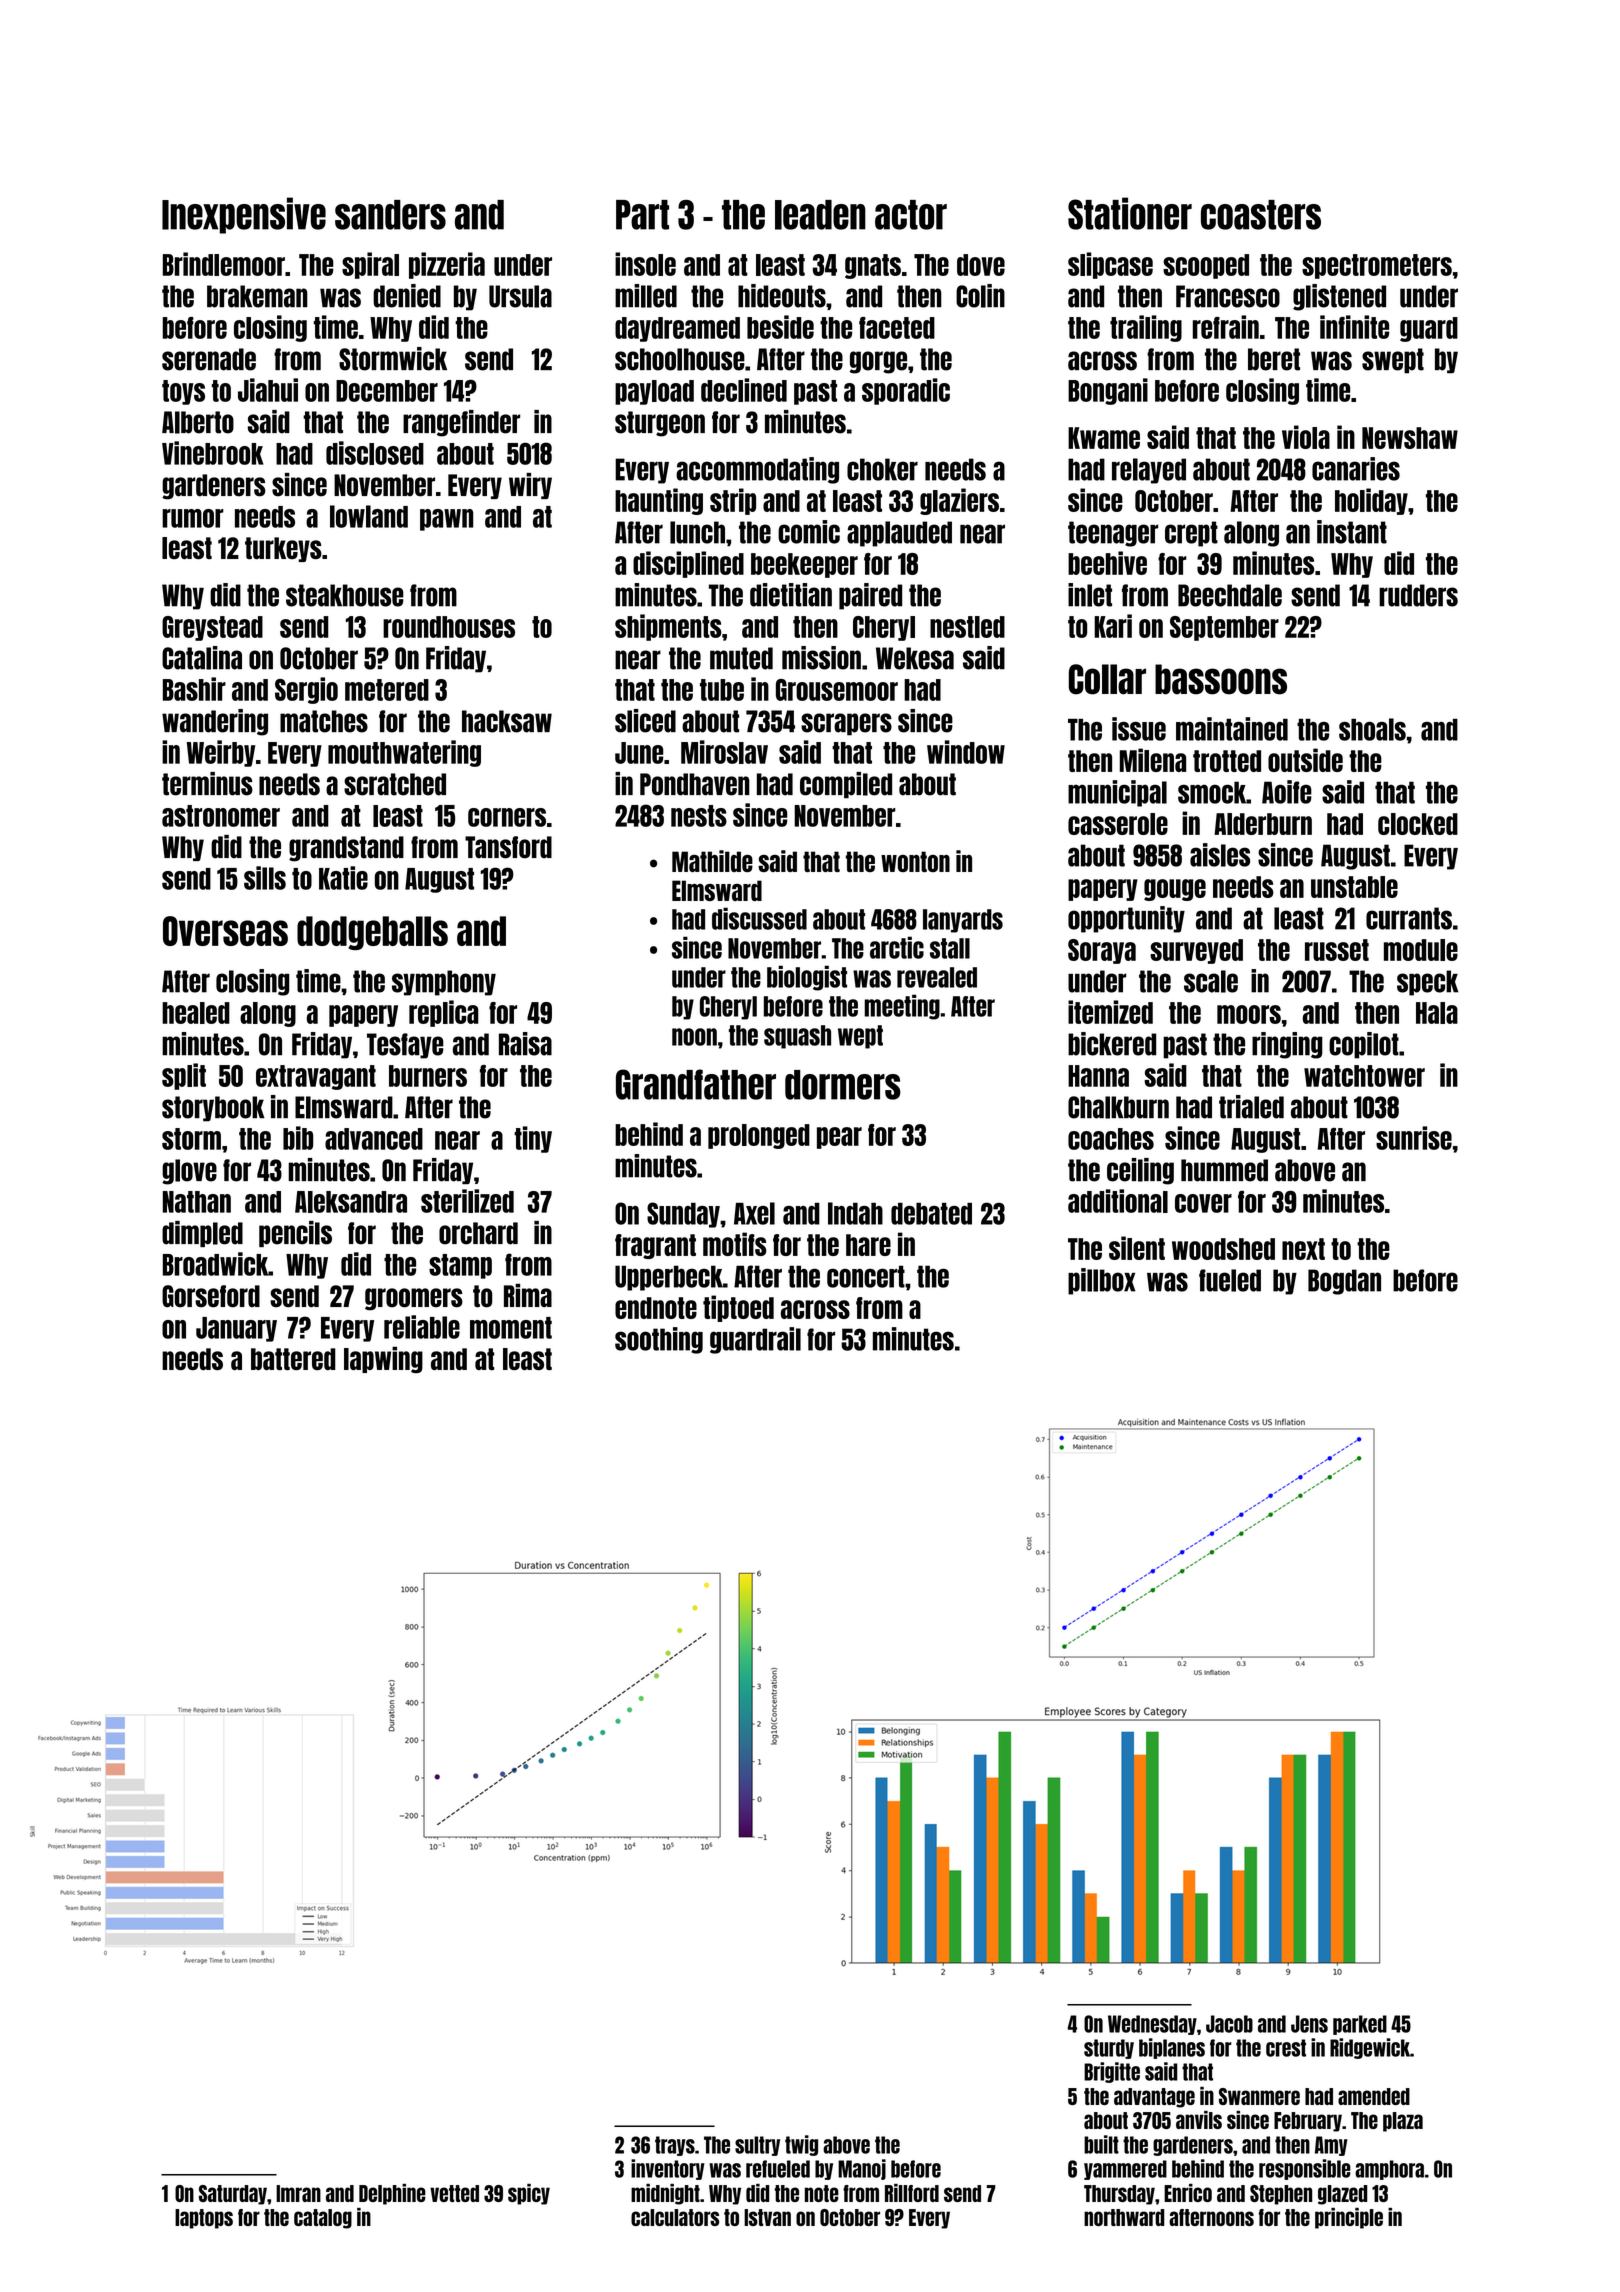 Image resolution: width=1620 pixels, height=2292 pixels. I want to click on Part, so click(642, 215).
